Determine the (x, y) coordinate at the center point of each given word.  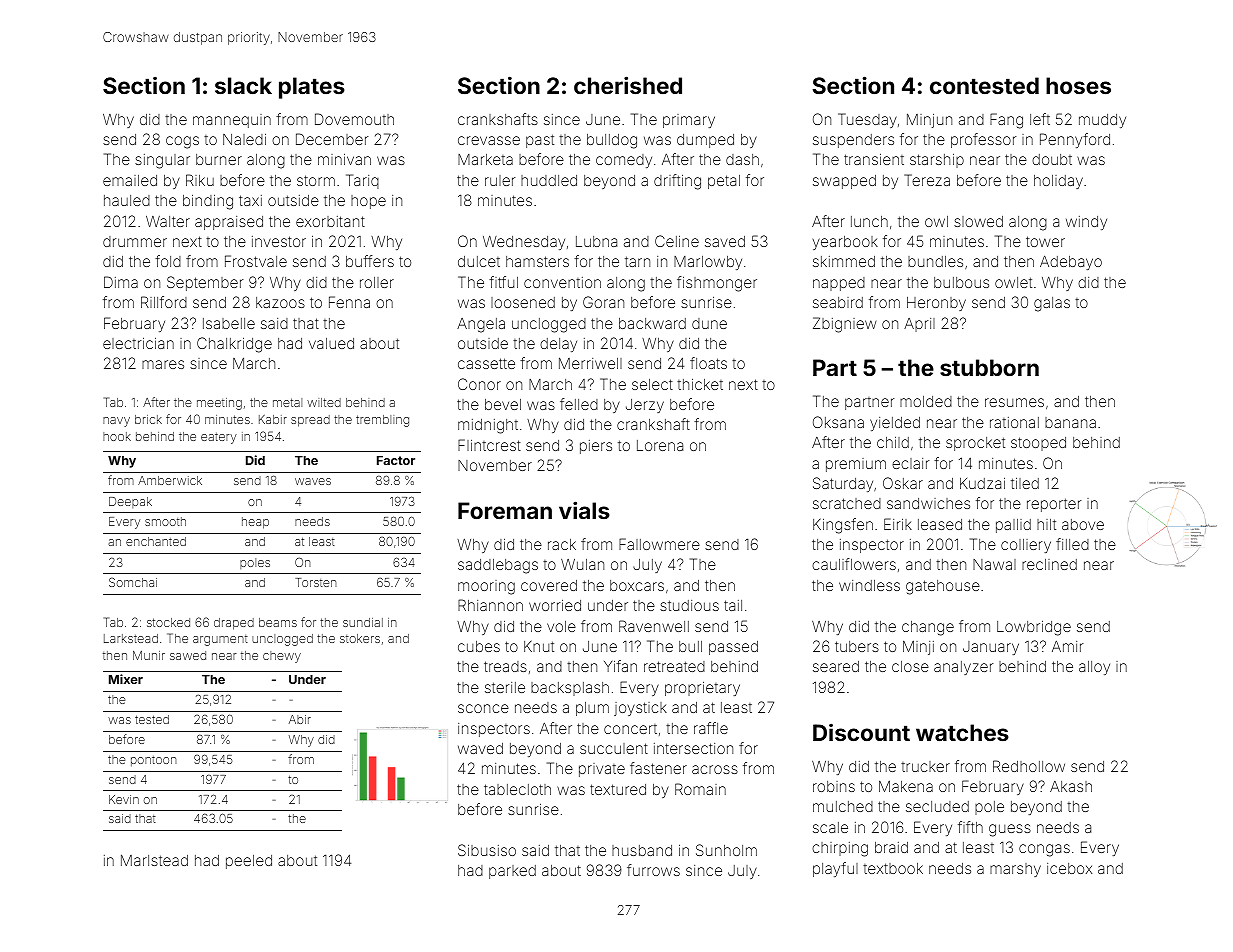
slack (243, 85)
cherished (628, 85)
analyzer (964, 668)
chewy (282, 657)
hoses (1078, 85)
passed (733, 648)
